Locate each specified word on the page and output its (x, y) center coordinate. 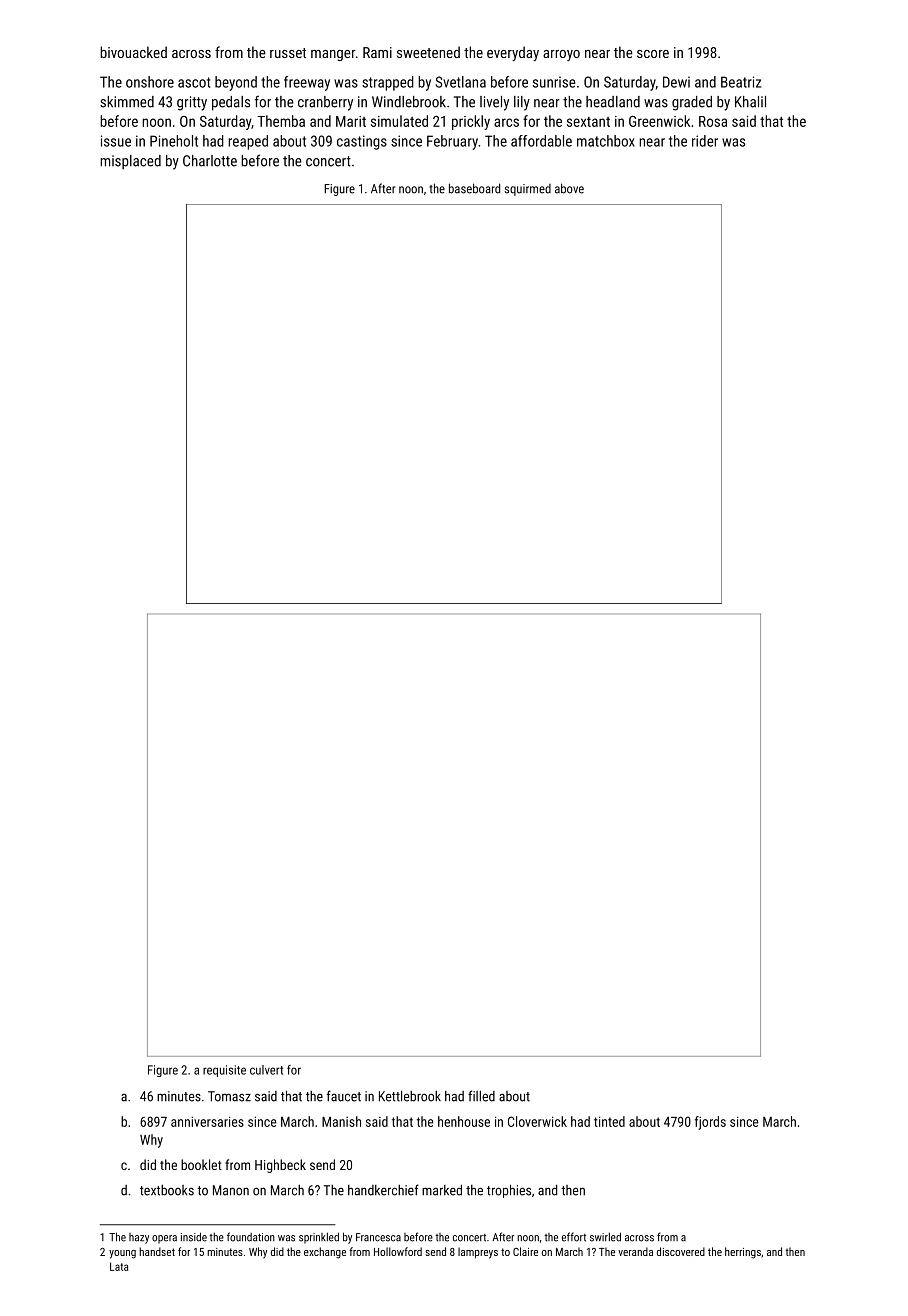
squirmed (527, 190)
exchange (325, 1253)
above (569, 188)
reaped (248, 142)
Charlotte (210, 161)
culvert (266, 1070)
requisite (224, 1071)
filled (481, 1096)
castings (362, 142)
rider (705, 141)
